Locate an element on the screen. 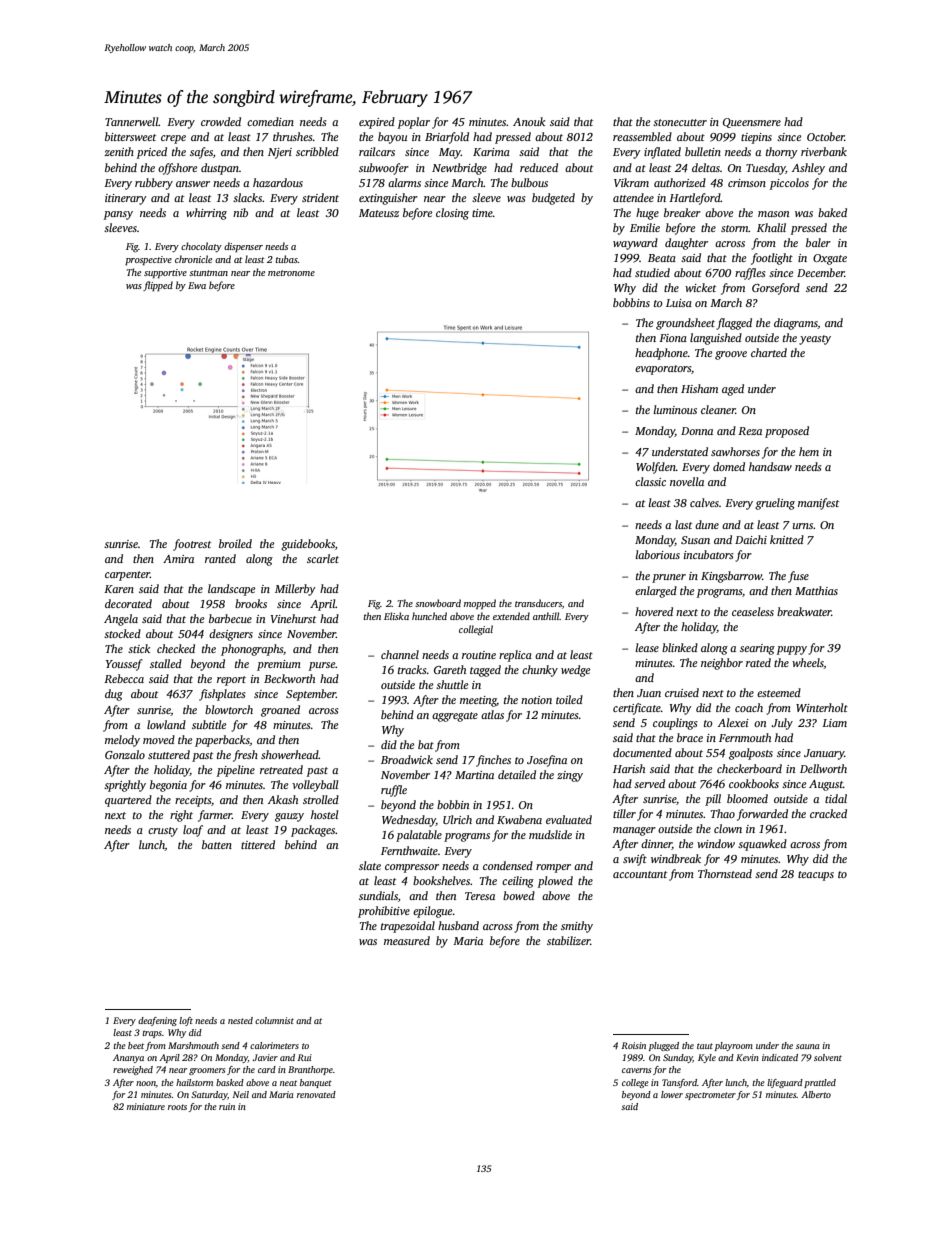 The image size is (952, 1233). batten is located at coordinates (217, 844).
